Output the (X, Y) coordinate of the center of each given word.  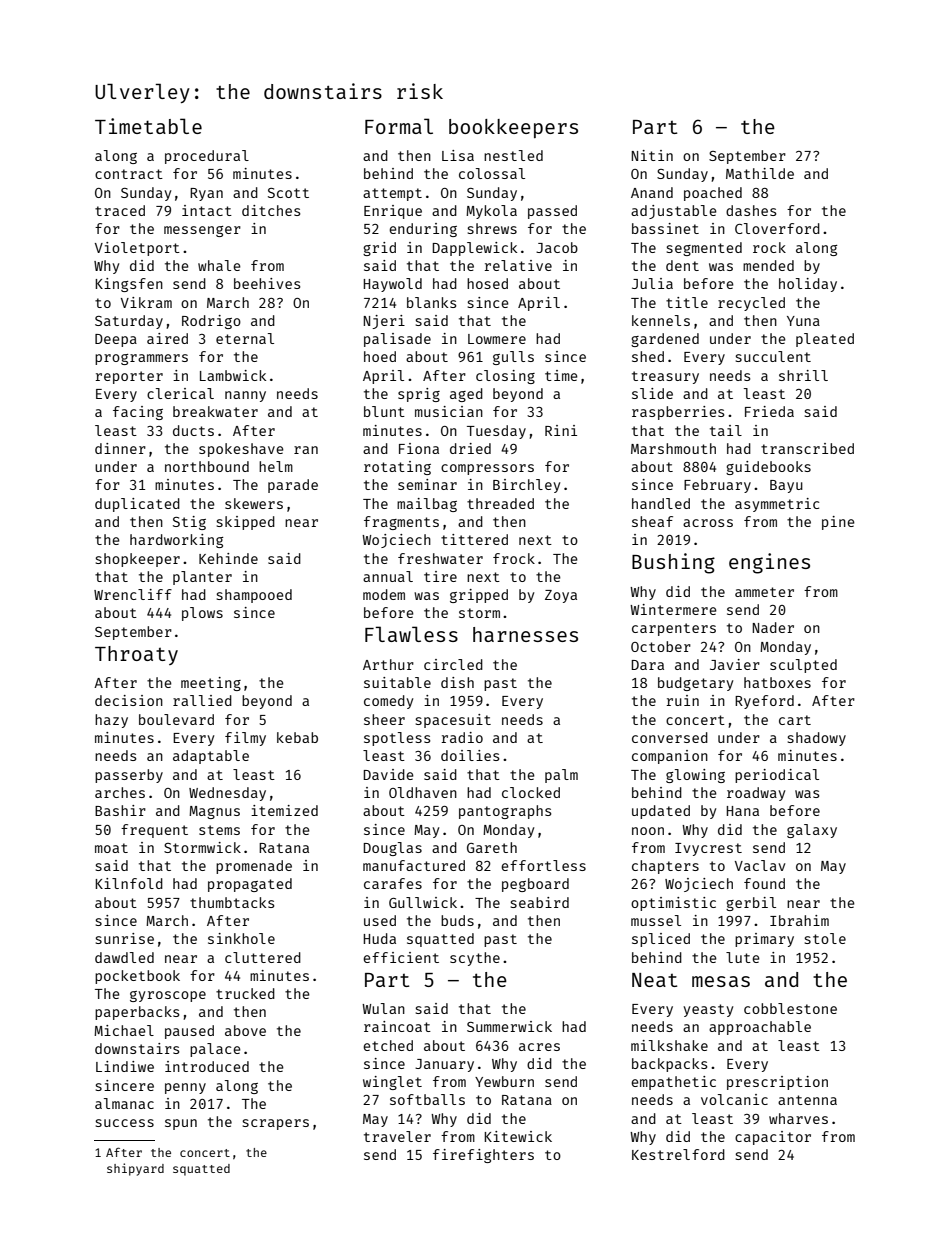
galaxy (812, 831)
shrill (803, 375)
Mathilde (760, 173)
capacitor (773, 1138)
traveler (397, 1136)
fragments (401, 523)
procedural (207, 157)
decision (129, 700)
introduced (207, 1066)
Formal (399, 126)
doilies (470, 755)
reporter (129, 377)
